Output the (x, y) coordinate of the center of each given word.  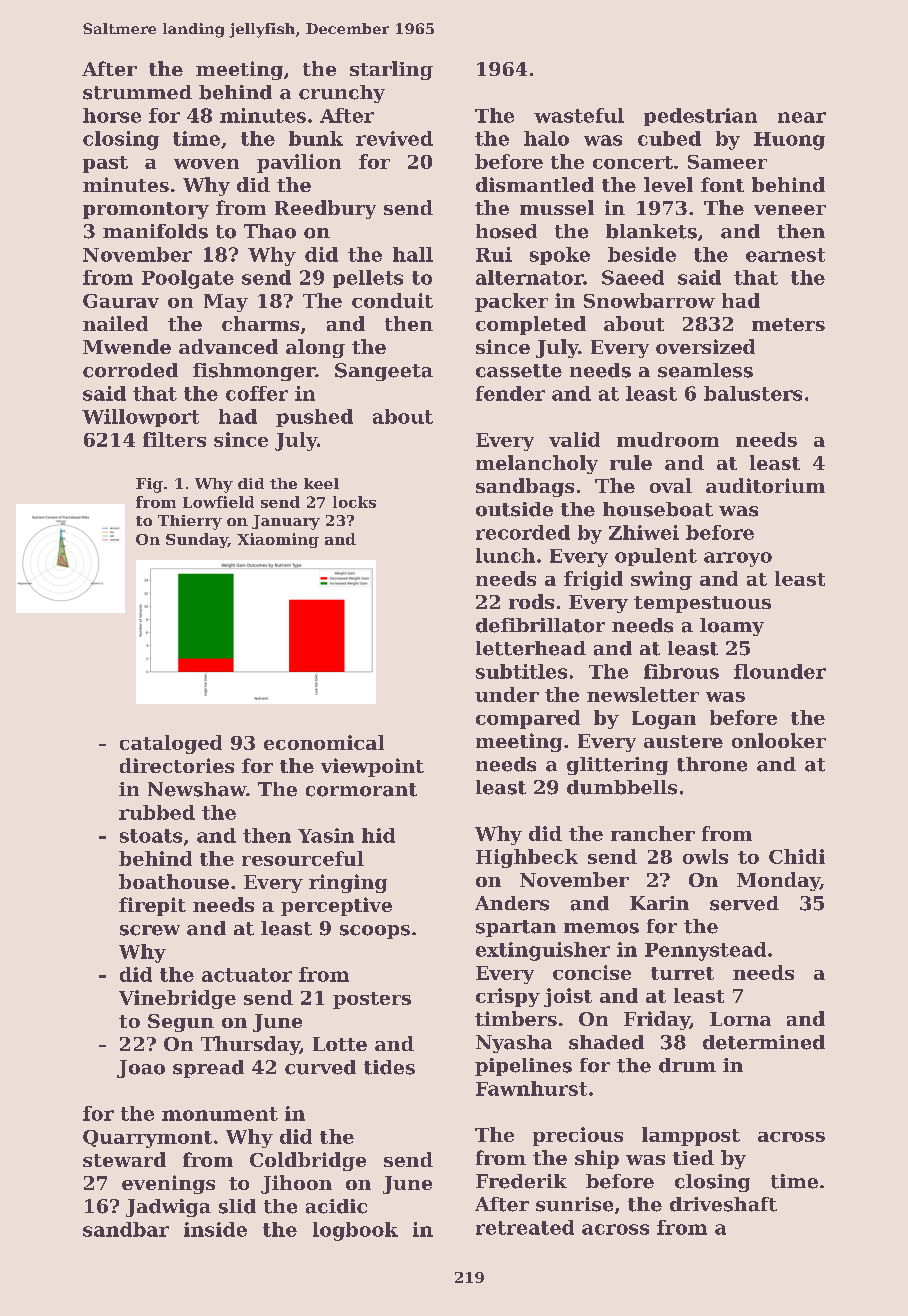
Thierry (190, 522)
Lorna (740, 1019)
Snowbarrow (649, 300)
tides (389, 1067)
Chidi (797, 856)
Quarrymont (147, 1139)
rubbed (157, 812)
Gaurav (121, 301)
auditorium (765, 485)
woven (206, 164)
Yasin (326, 835)
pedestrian (700, 117)
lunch (505, 555)
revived (394, 138)
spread (208, 1069)
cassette (519, 371)
